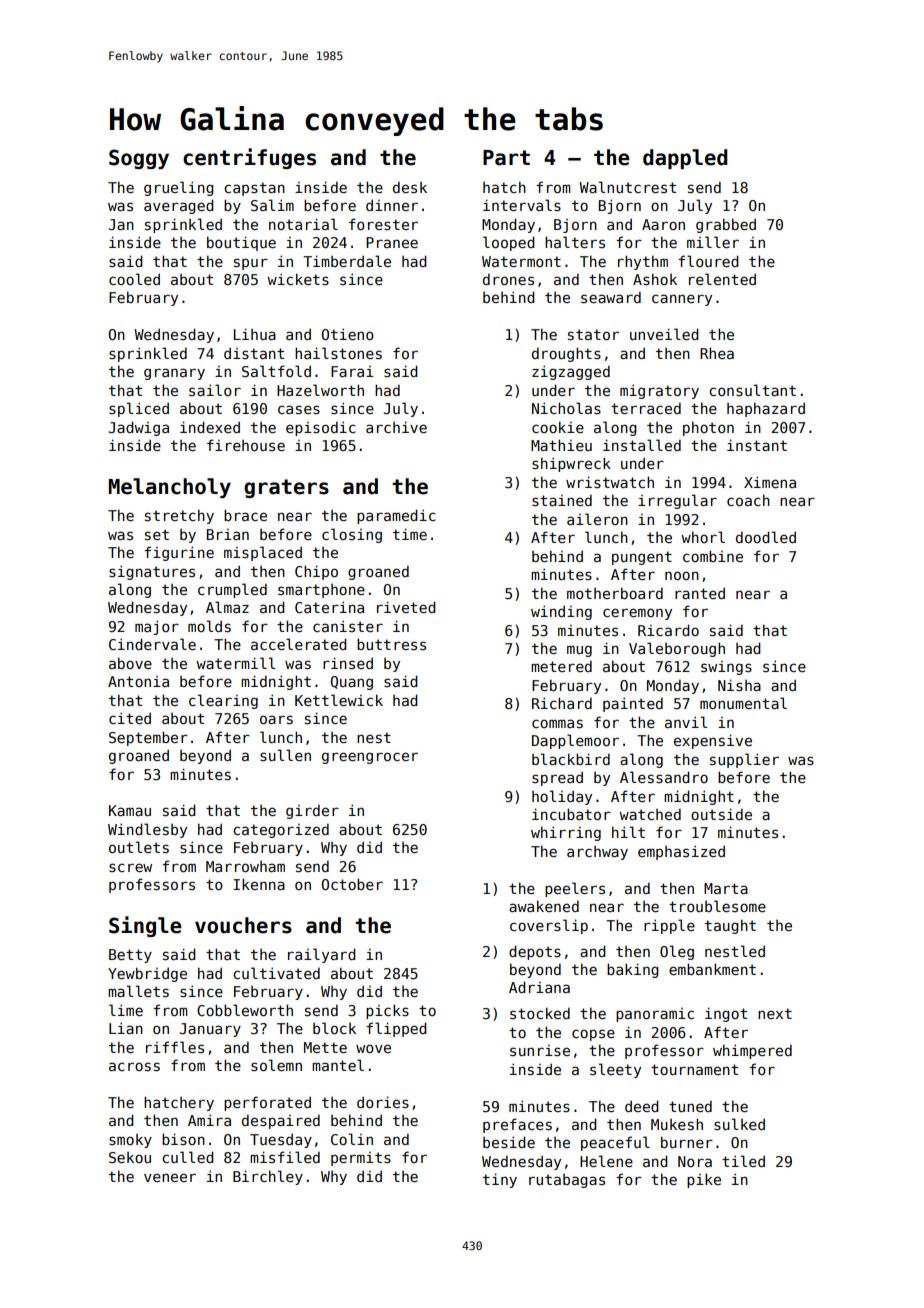 The height and width of the page is (1308, 924). Describe the element at coordinates (663, 224) in the page. I see `Aaron` at that location.
